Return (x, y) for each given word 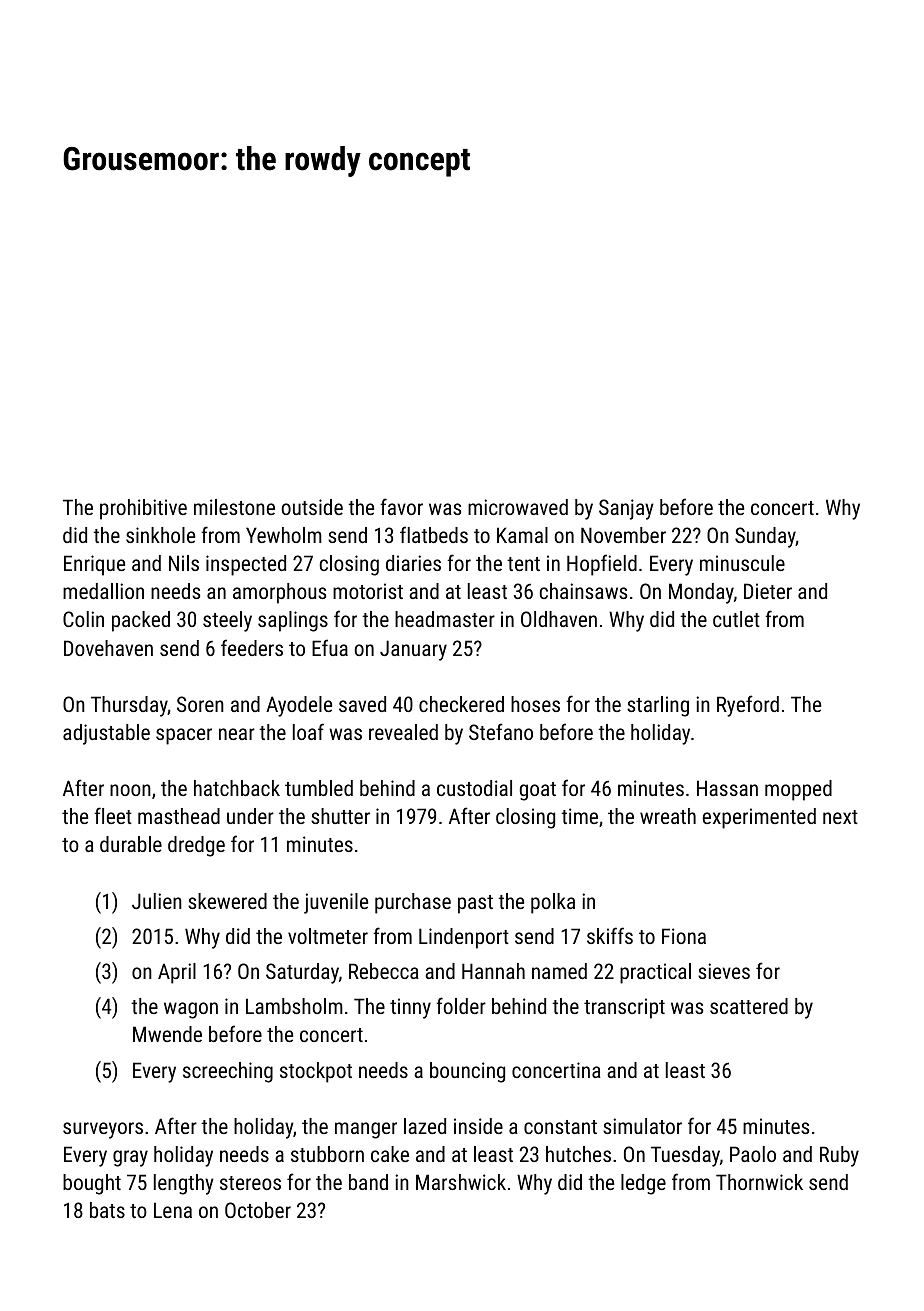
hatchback (237, 788)
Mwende (167, 1034)
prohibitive (143, 509)
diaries (413, 563)
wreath (668, 816)
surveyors (103, 1130)
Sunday (765, 537)
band (368, 1182)
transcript (624, 1008)
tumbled (319, 788)
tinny (410, 1008)
